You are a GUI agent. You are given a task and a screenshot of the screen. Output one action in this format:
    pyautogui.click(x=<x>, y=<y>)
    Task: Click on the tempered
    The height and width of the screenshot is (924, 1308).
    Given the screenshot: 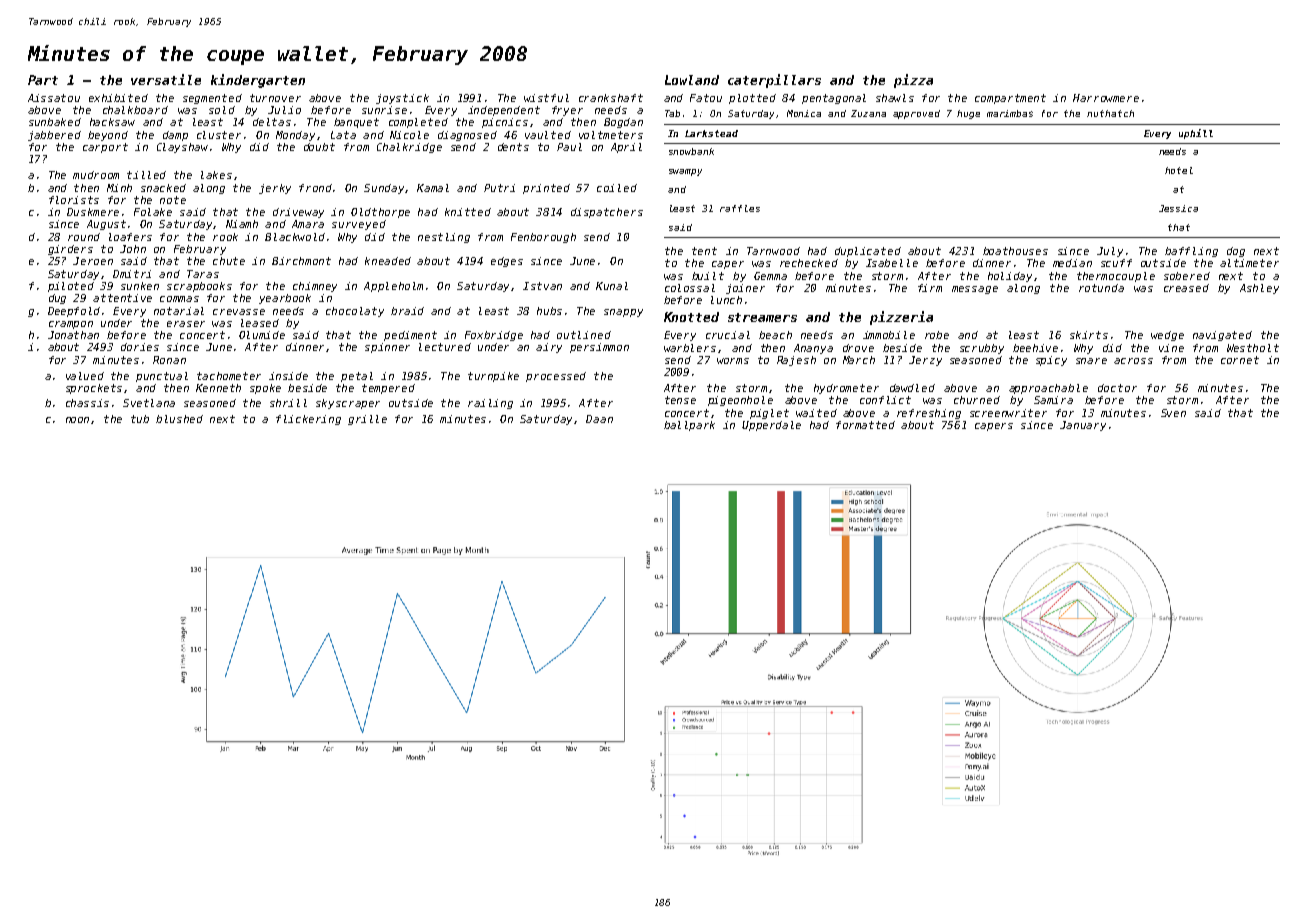 What is the action you would take?
    pyautogui.click(x=388, y=389)
